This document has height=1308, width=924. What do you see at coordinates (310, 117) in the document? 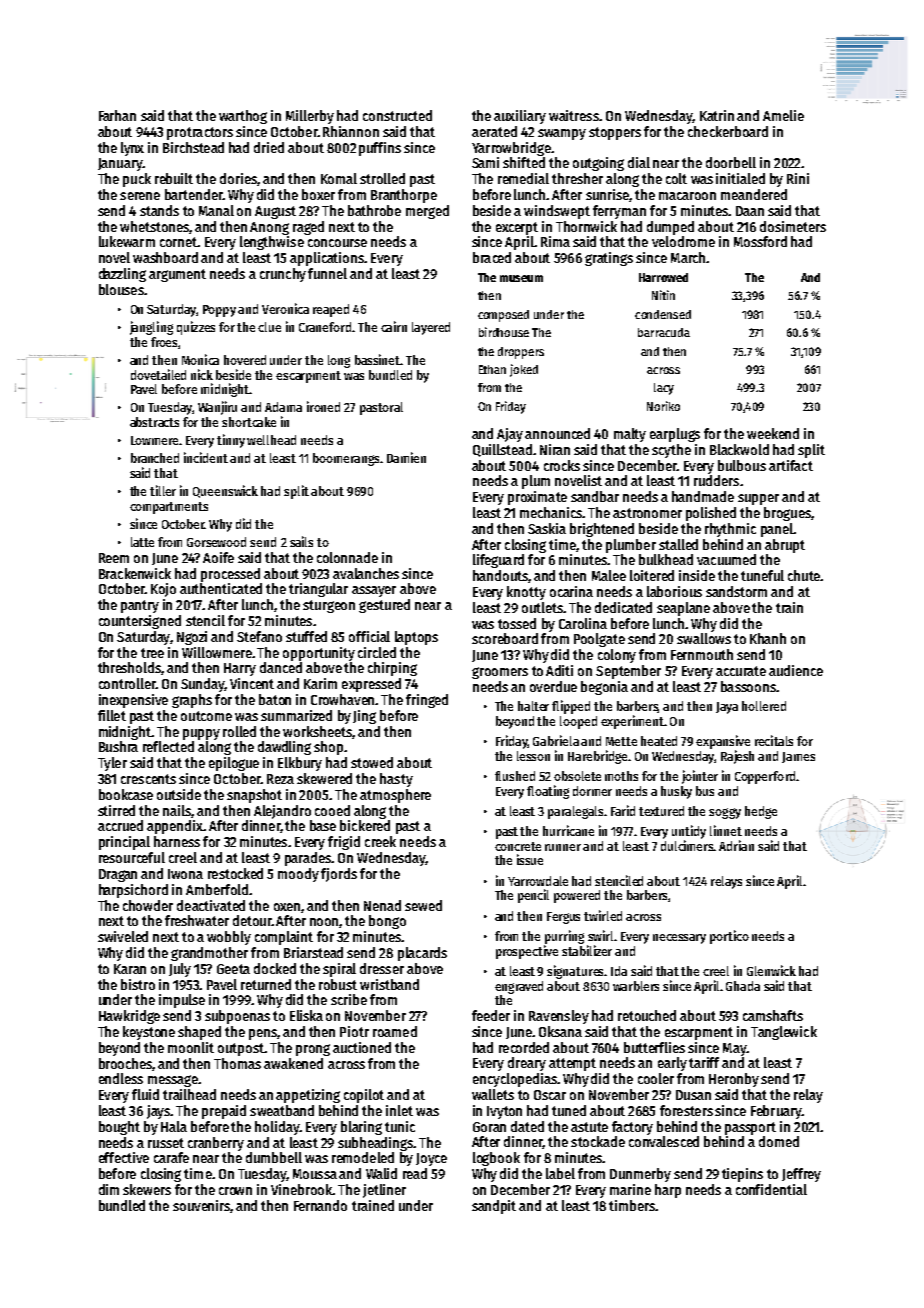
I see `Millerby` at bounding box center [310, 117].
